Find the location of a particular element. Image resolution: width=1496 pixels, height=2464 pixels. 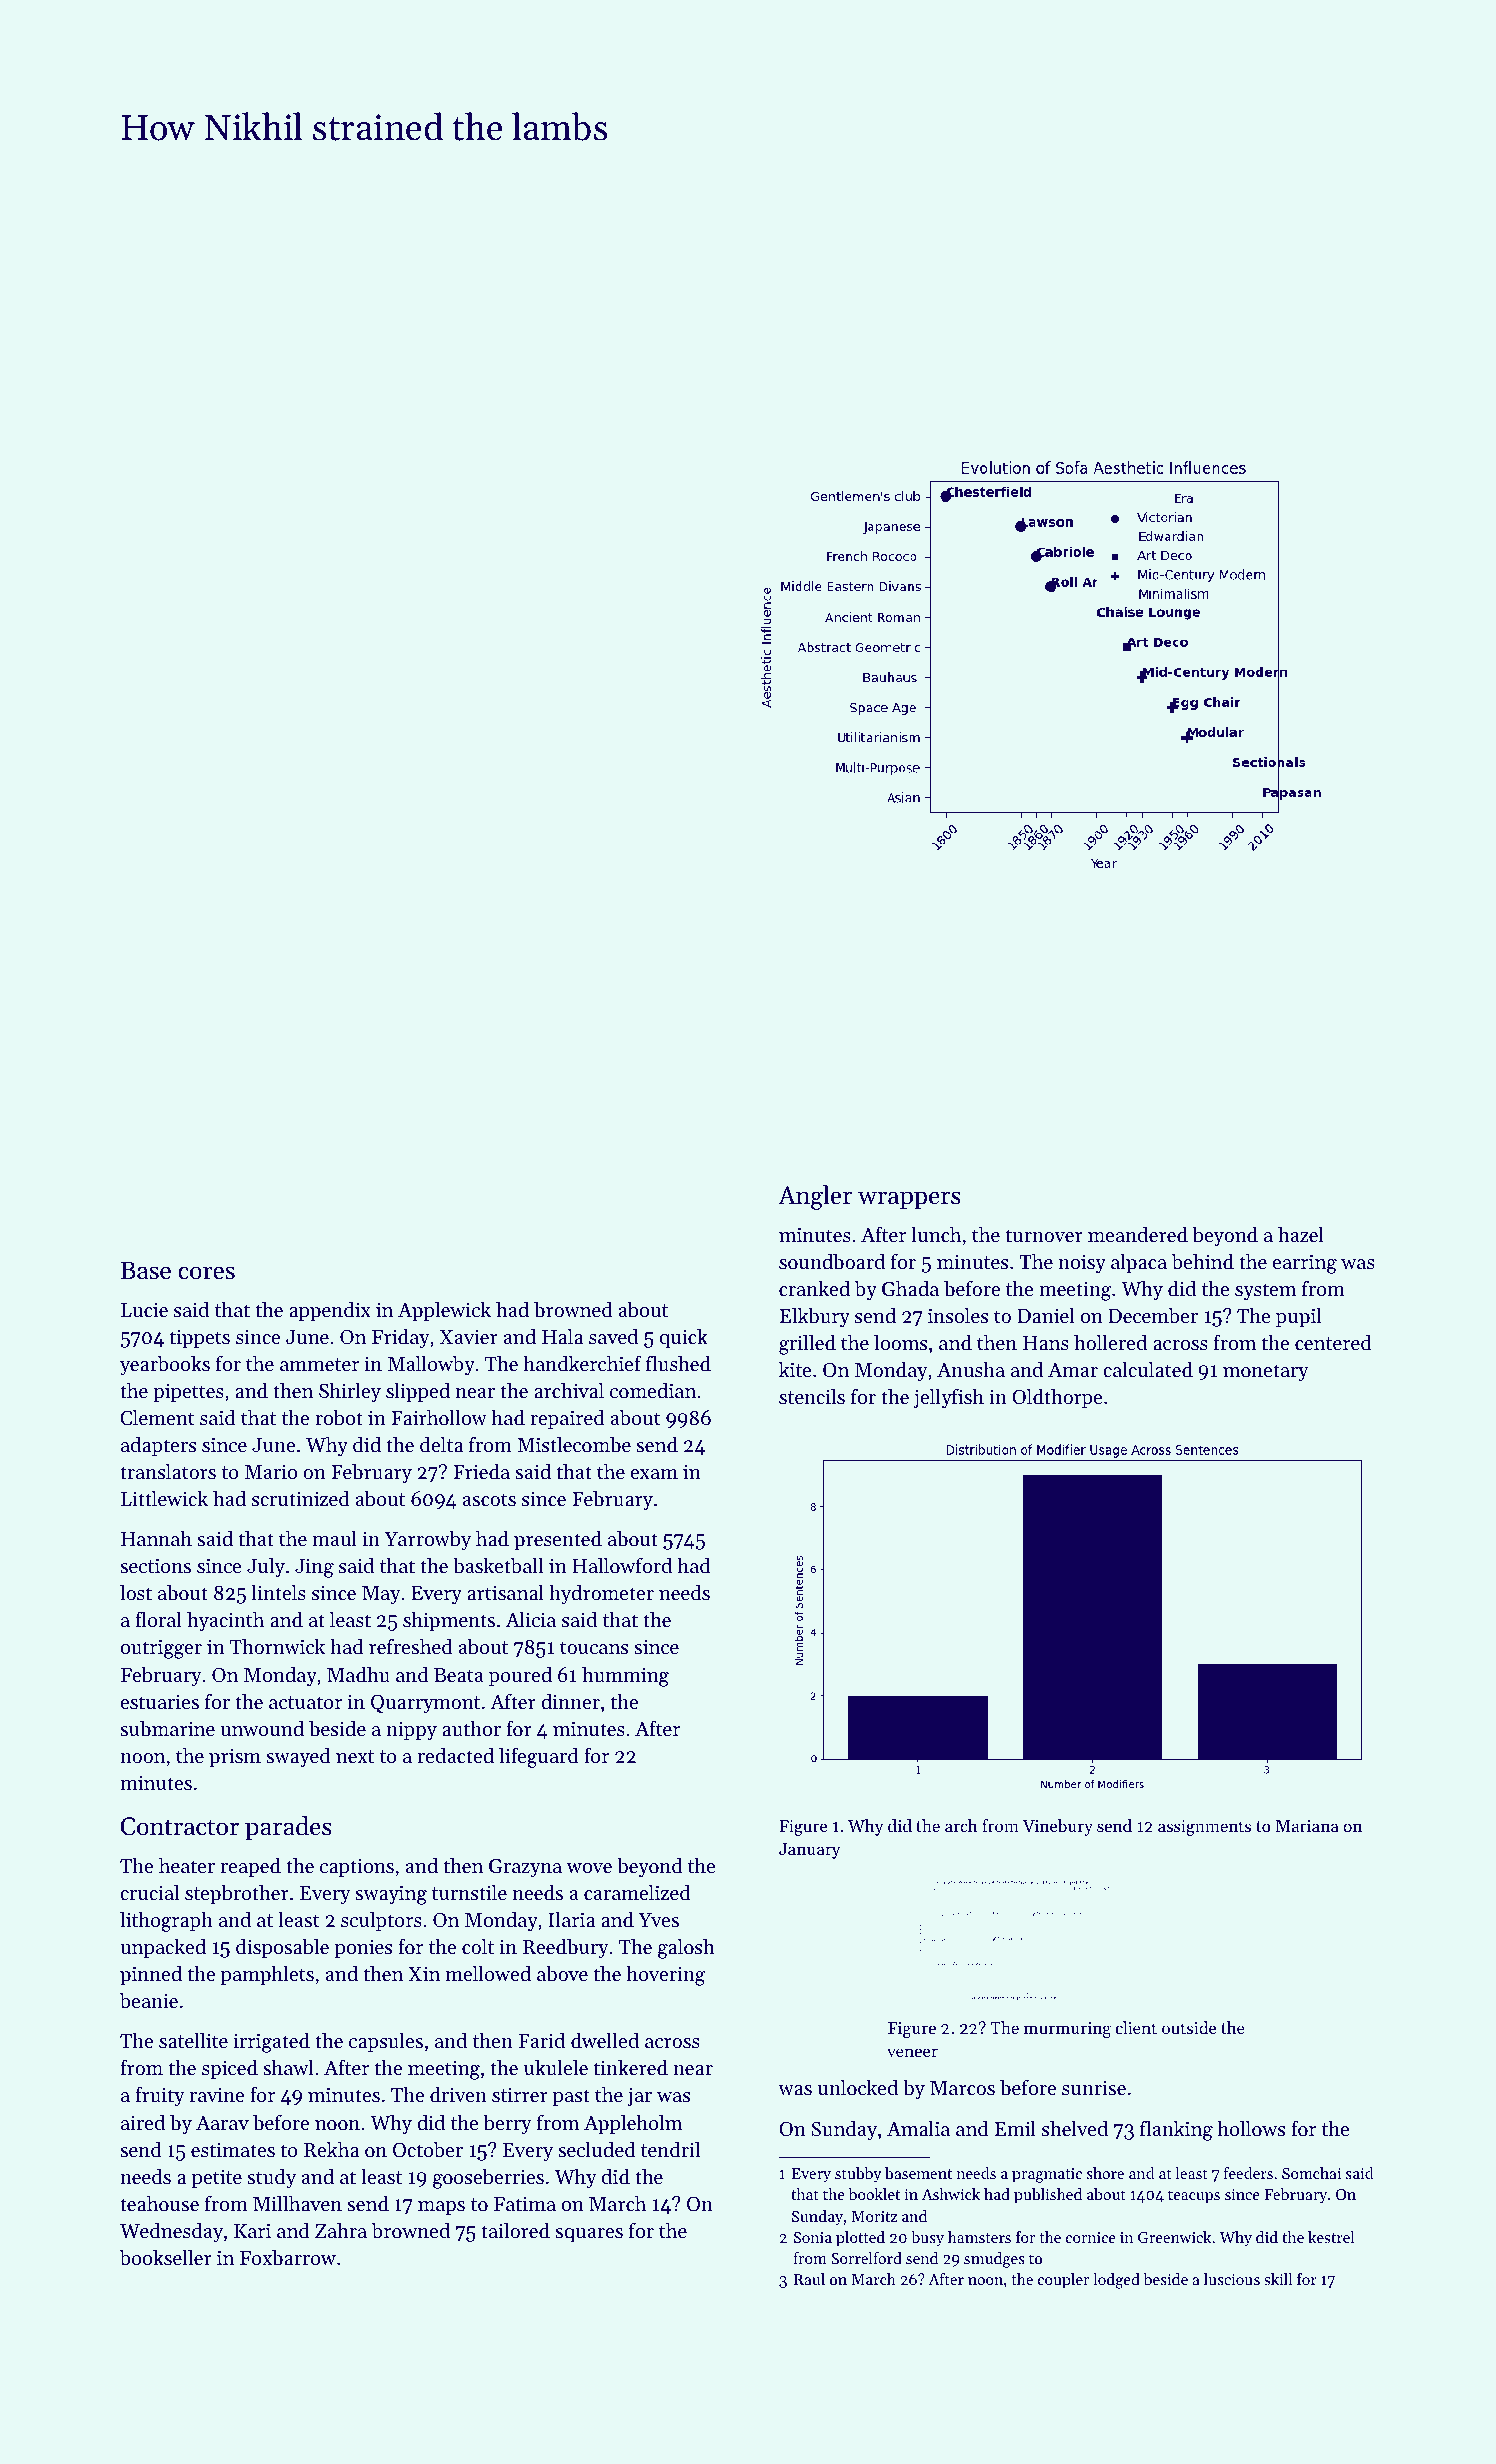

captions is located at coordinates (357, 1868).
